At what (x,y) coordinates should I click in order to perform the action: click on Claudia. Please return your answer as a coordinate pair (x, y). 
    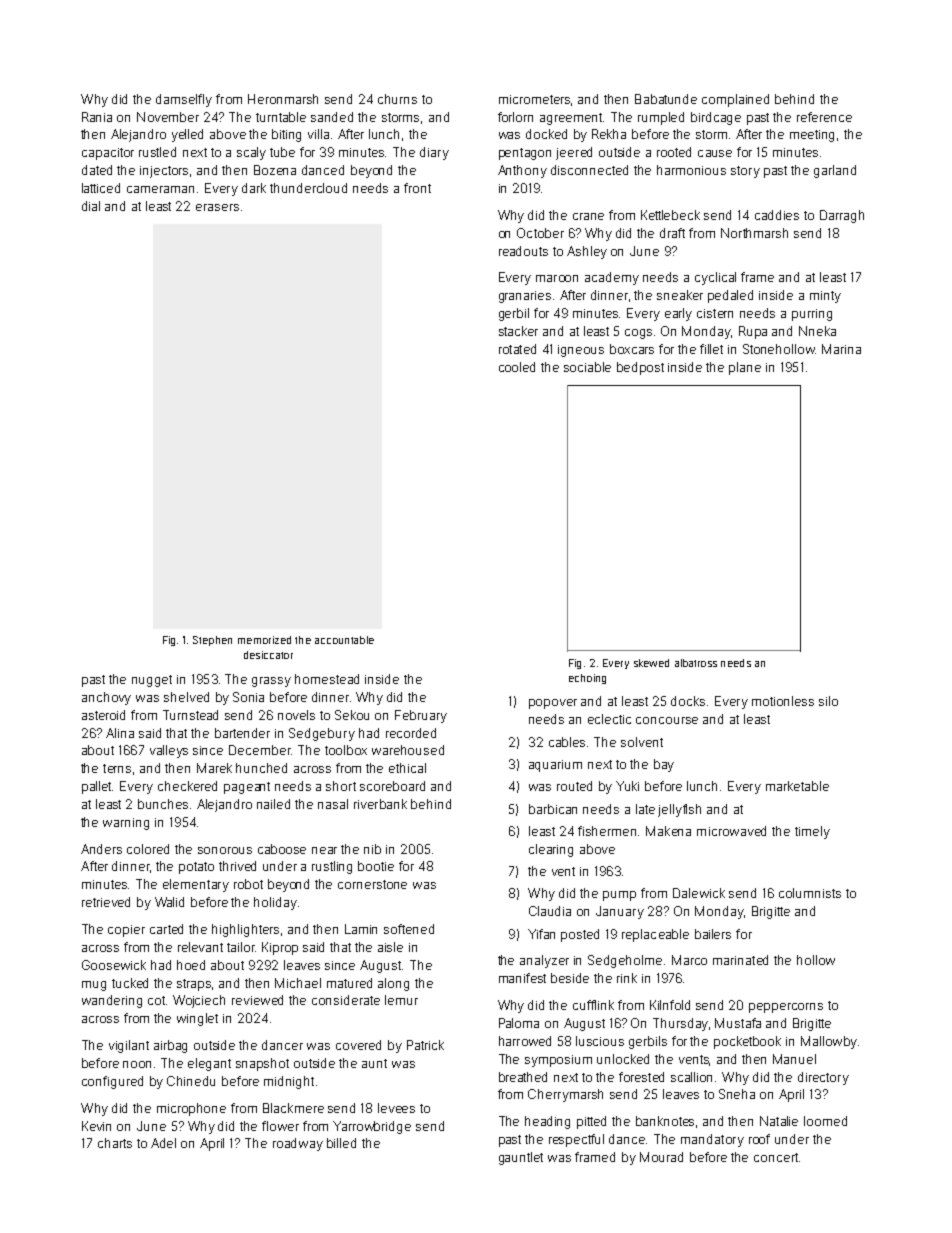
    Looking at the image, I should click on (550, 911).
